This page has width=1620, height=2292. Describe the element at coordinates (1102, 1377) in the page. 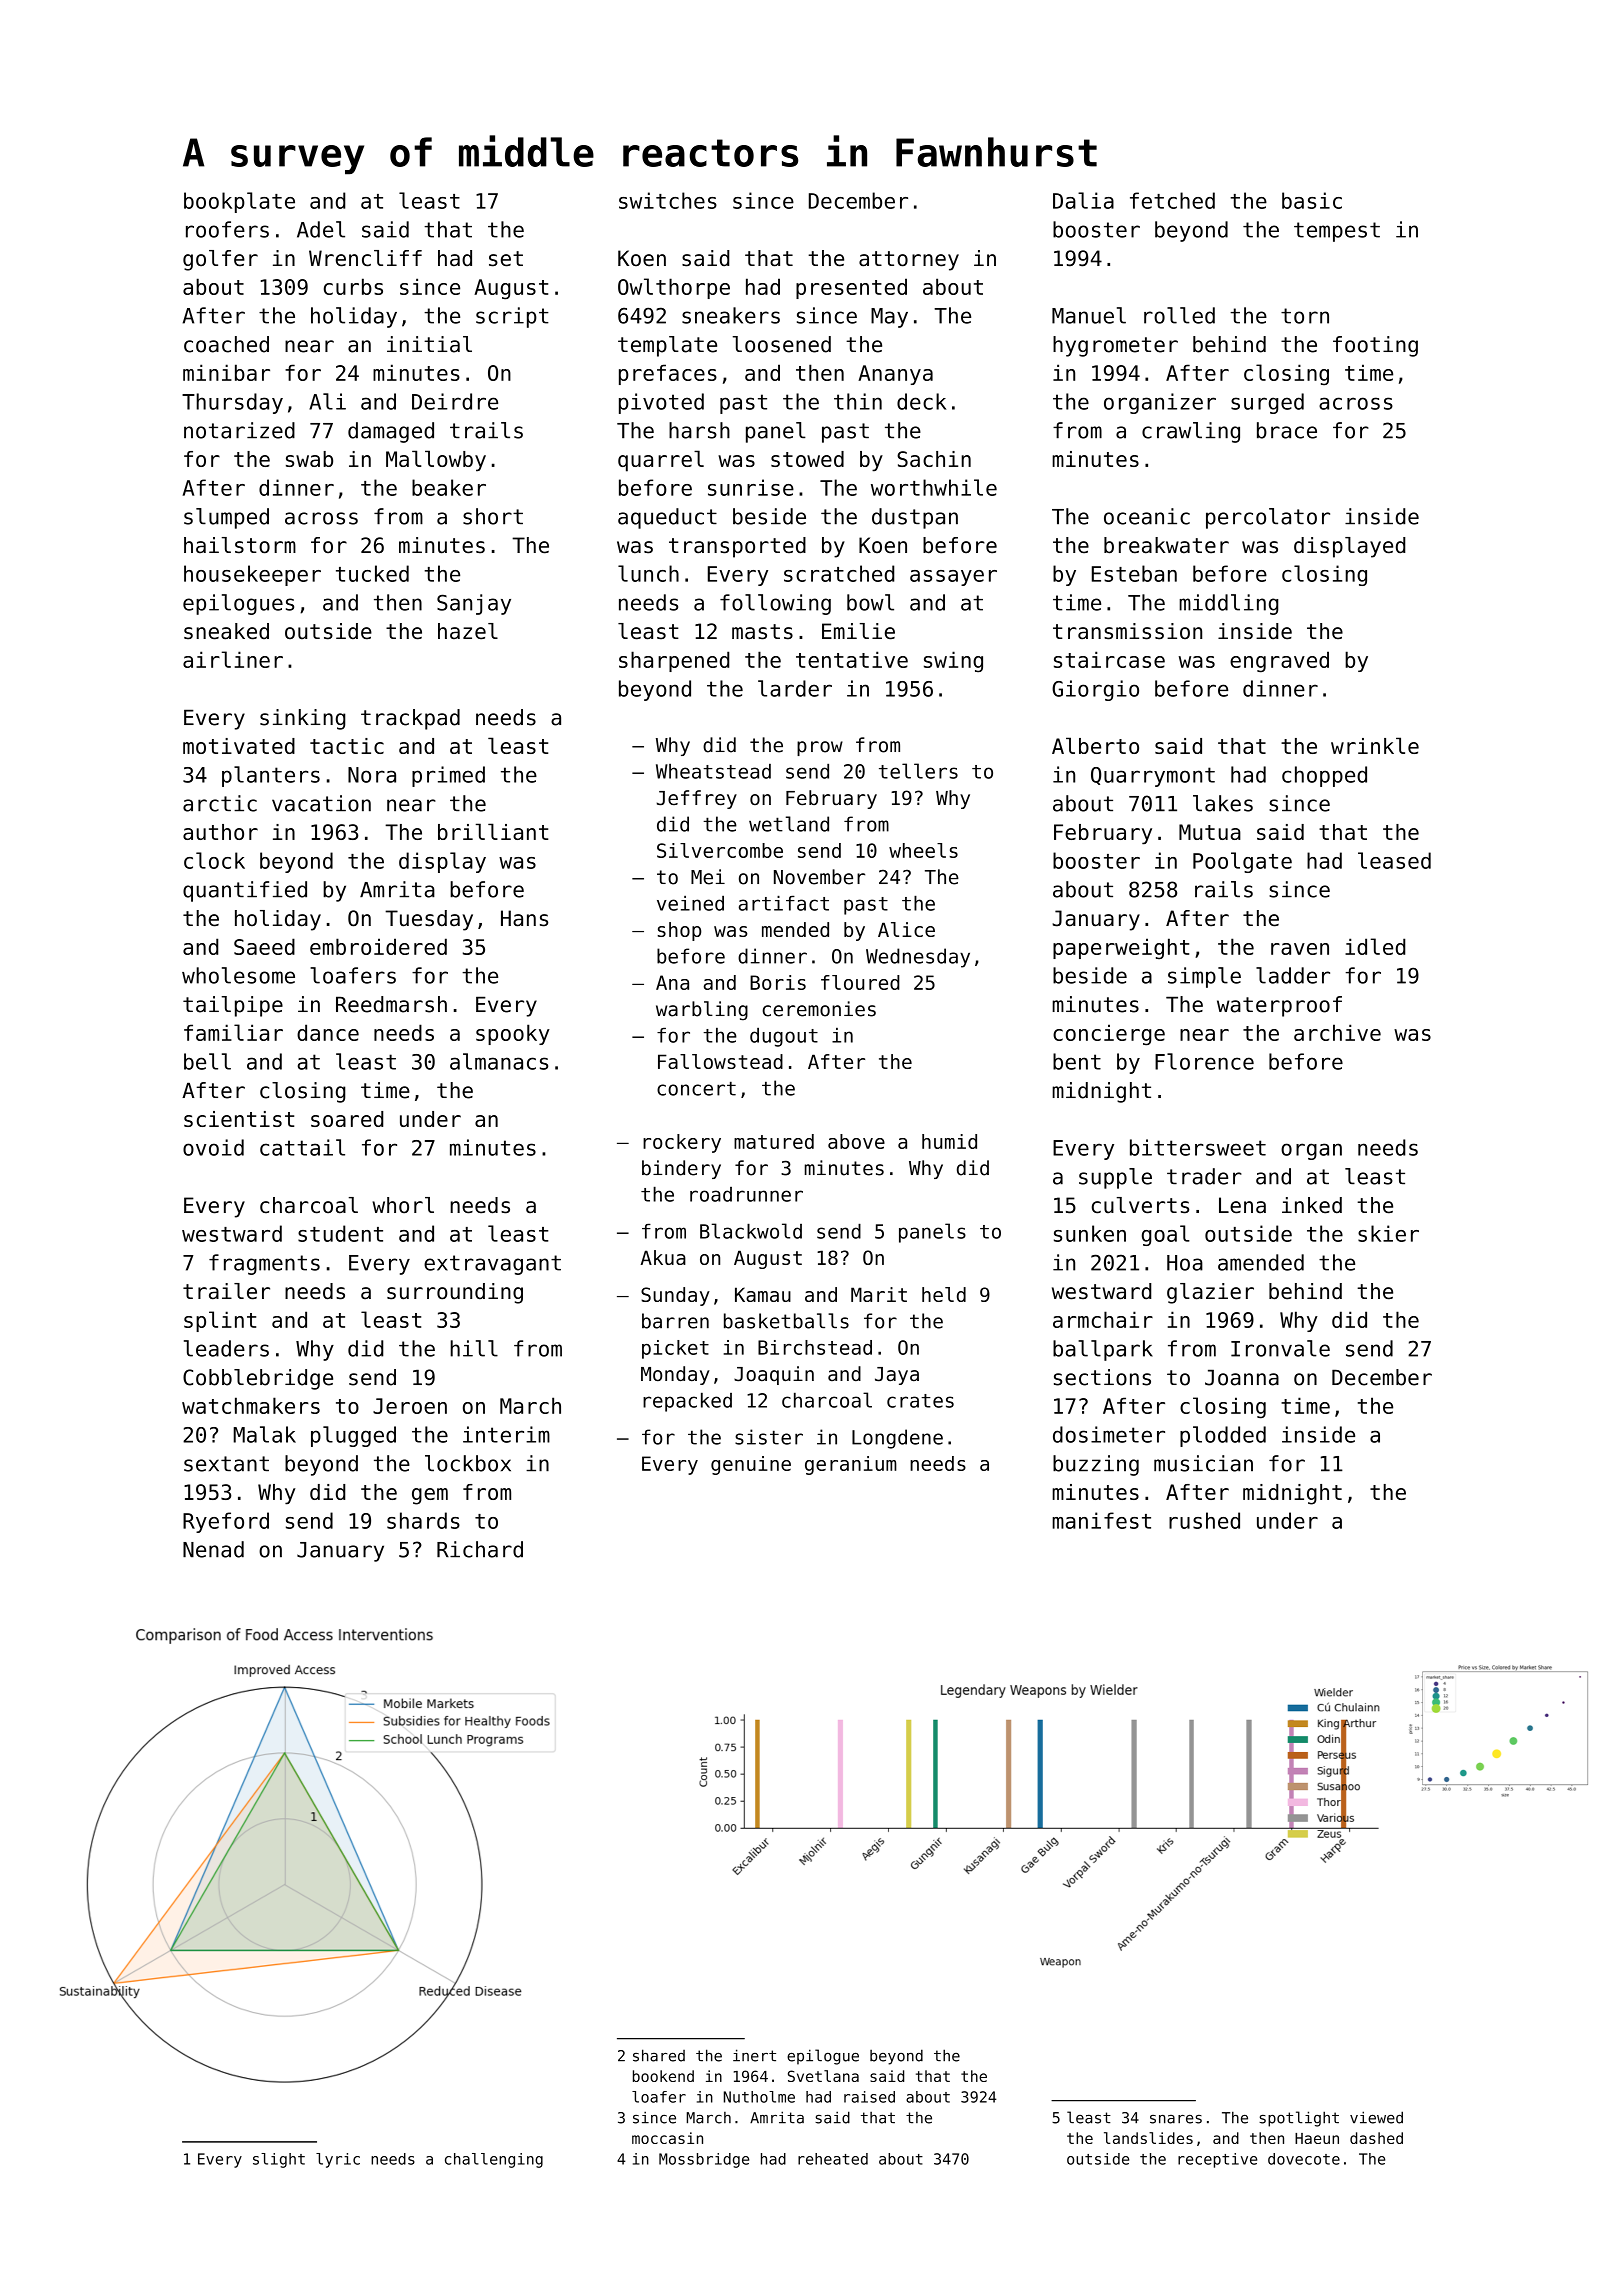

I see `sections` at that location.
